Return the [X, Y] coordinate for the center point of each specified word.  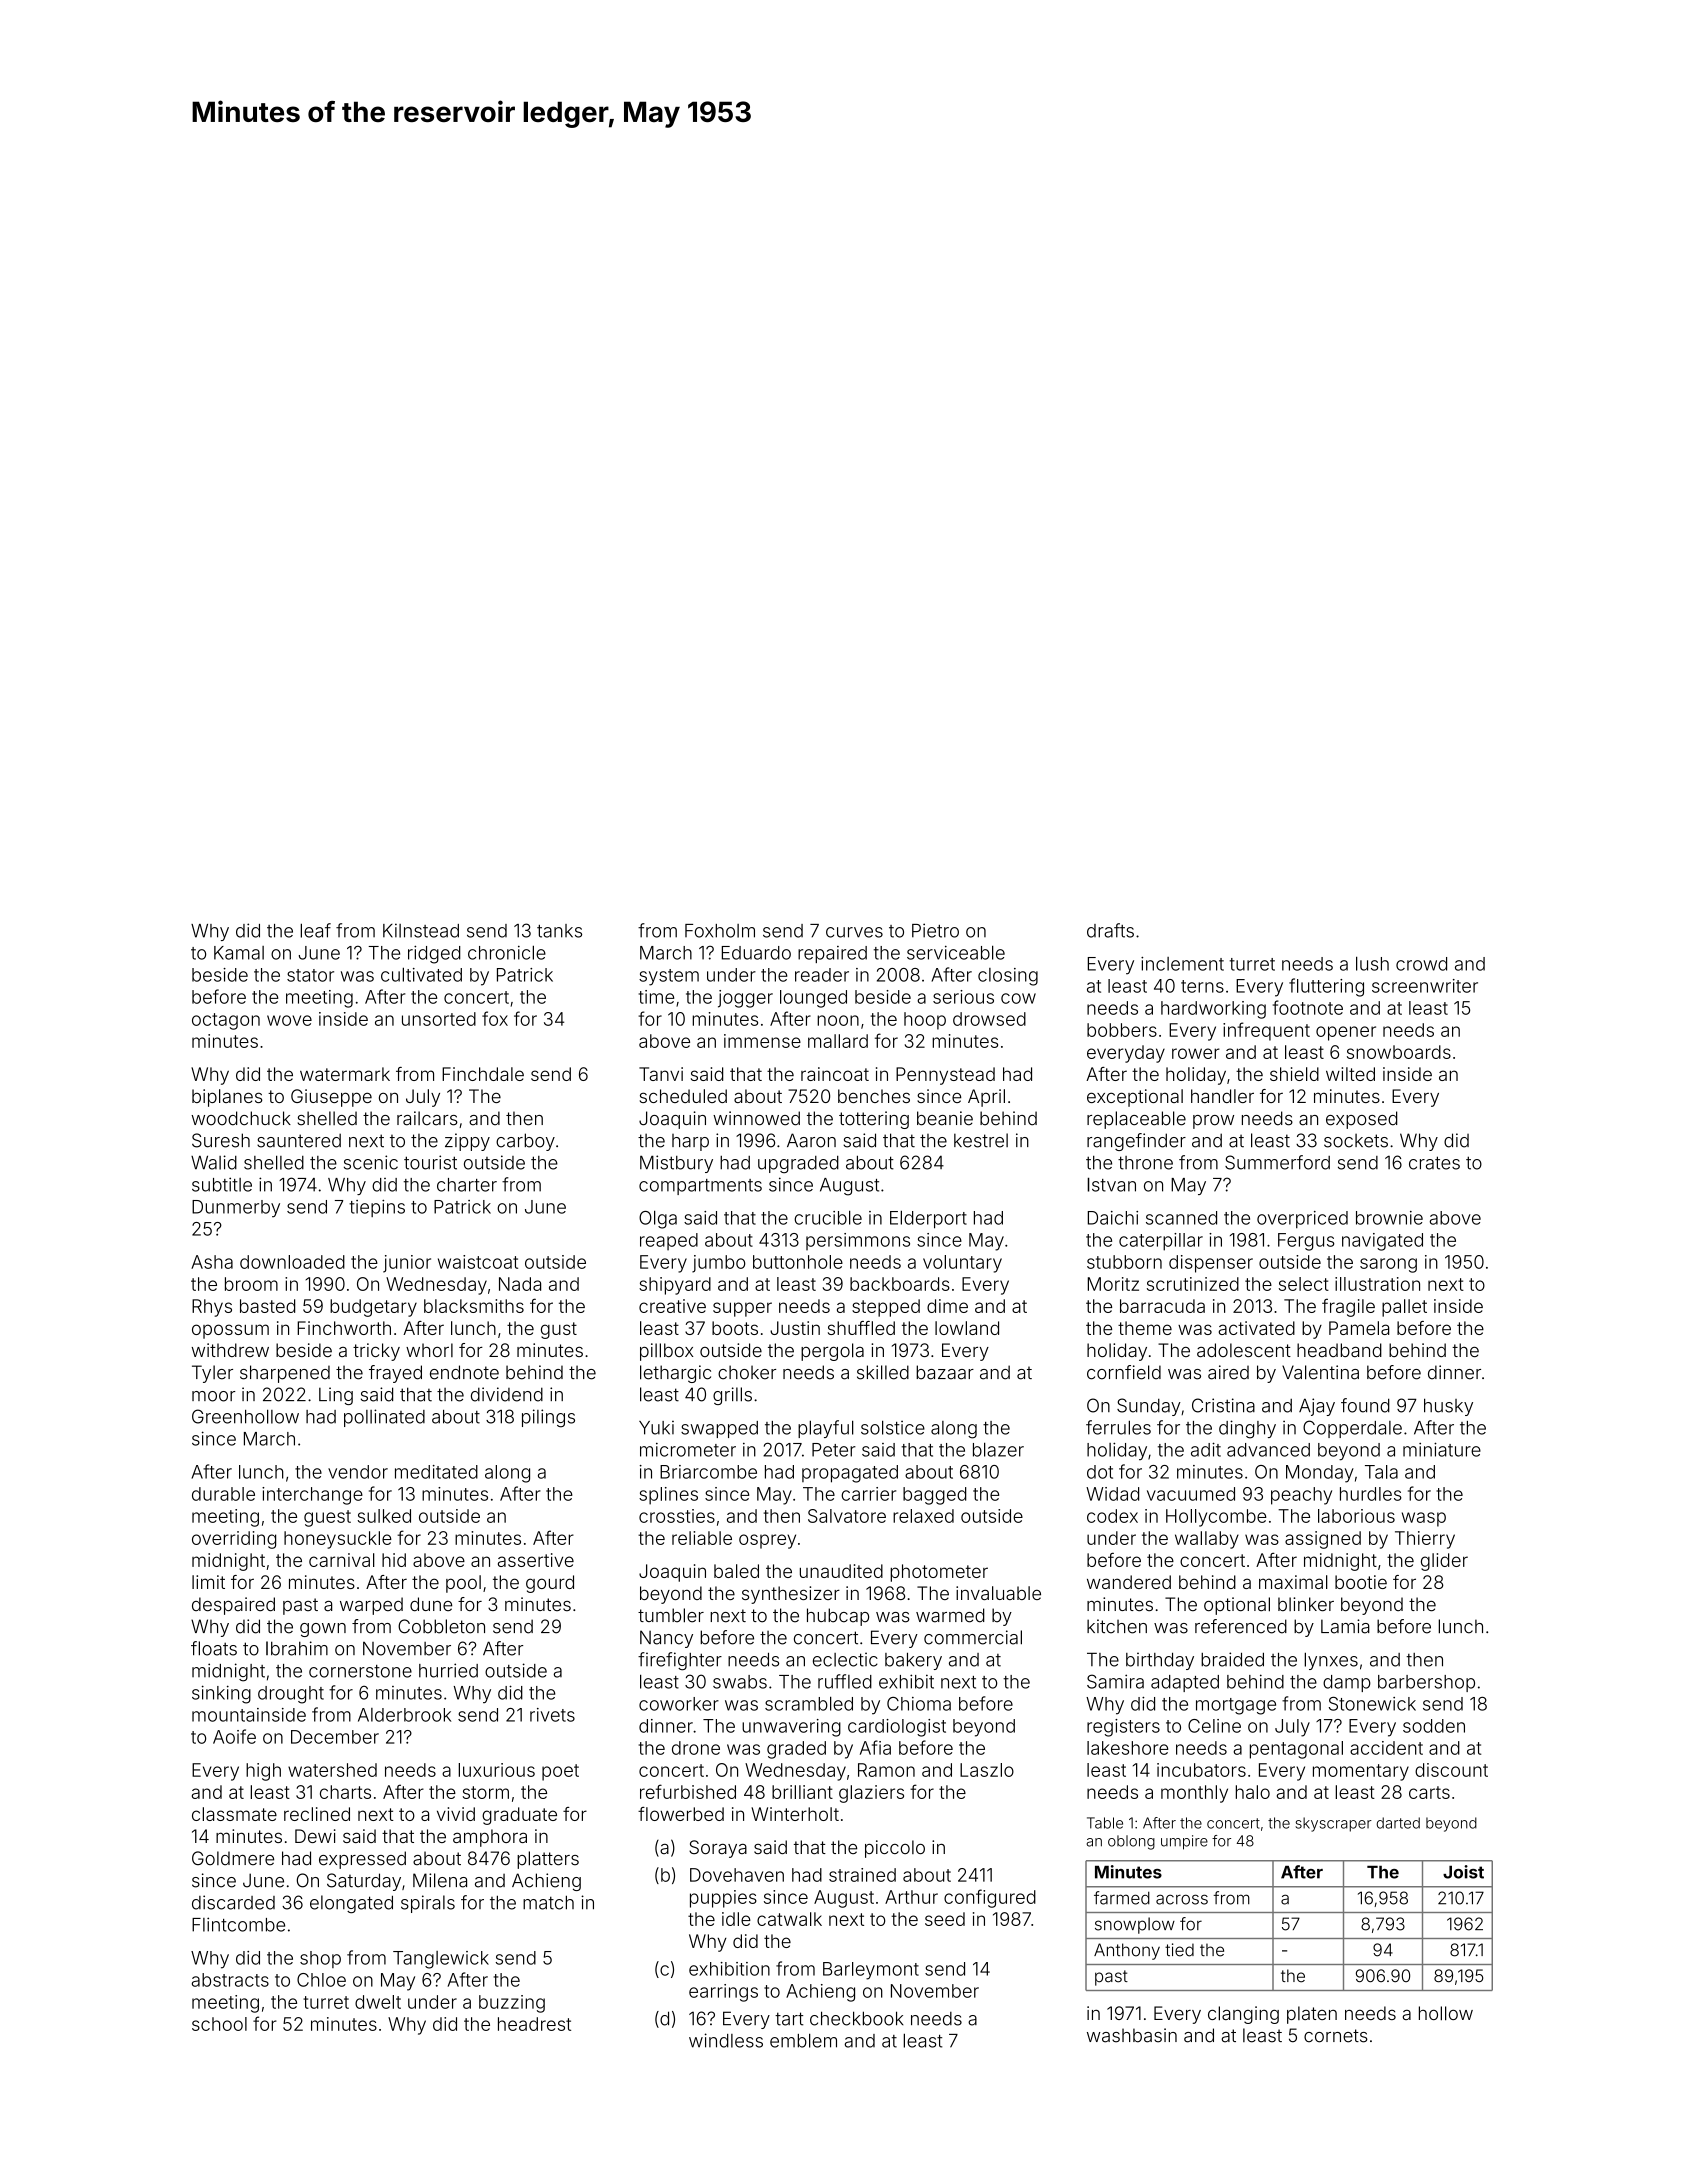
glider [1444, 1562]
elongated [351, 1904]
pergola [832, 1352]
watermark [345, 1074]
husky [1448, 1407]
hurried [448, 1670]
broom [251, 1284]
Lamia [1345, 1626]
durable [223, 1494]
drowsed [989, 1019]
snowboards [1399, 1052]
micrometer [688, 1450]
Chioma [919, 1704]
